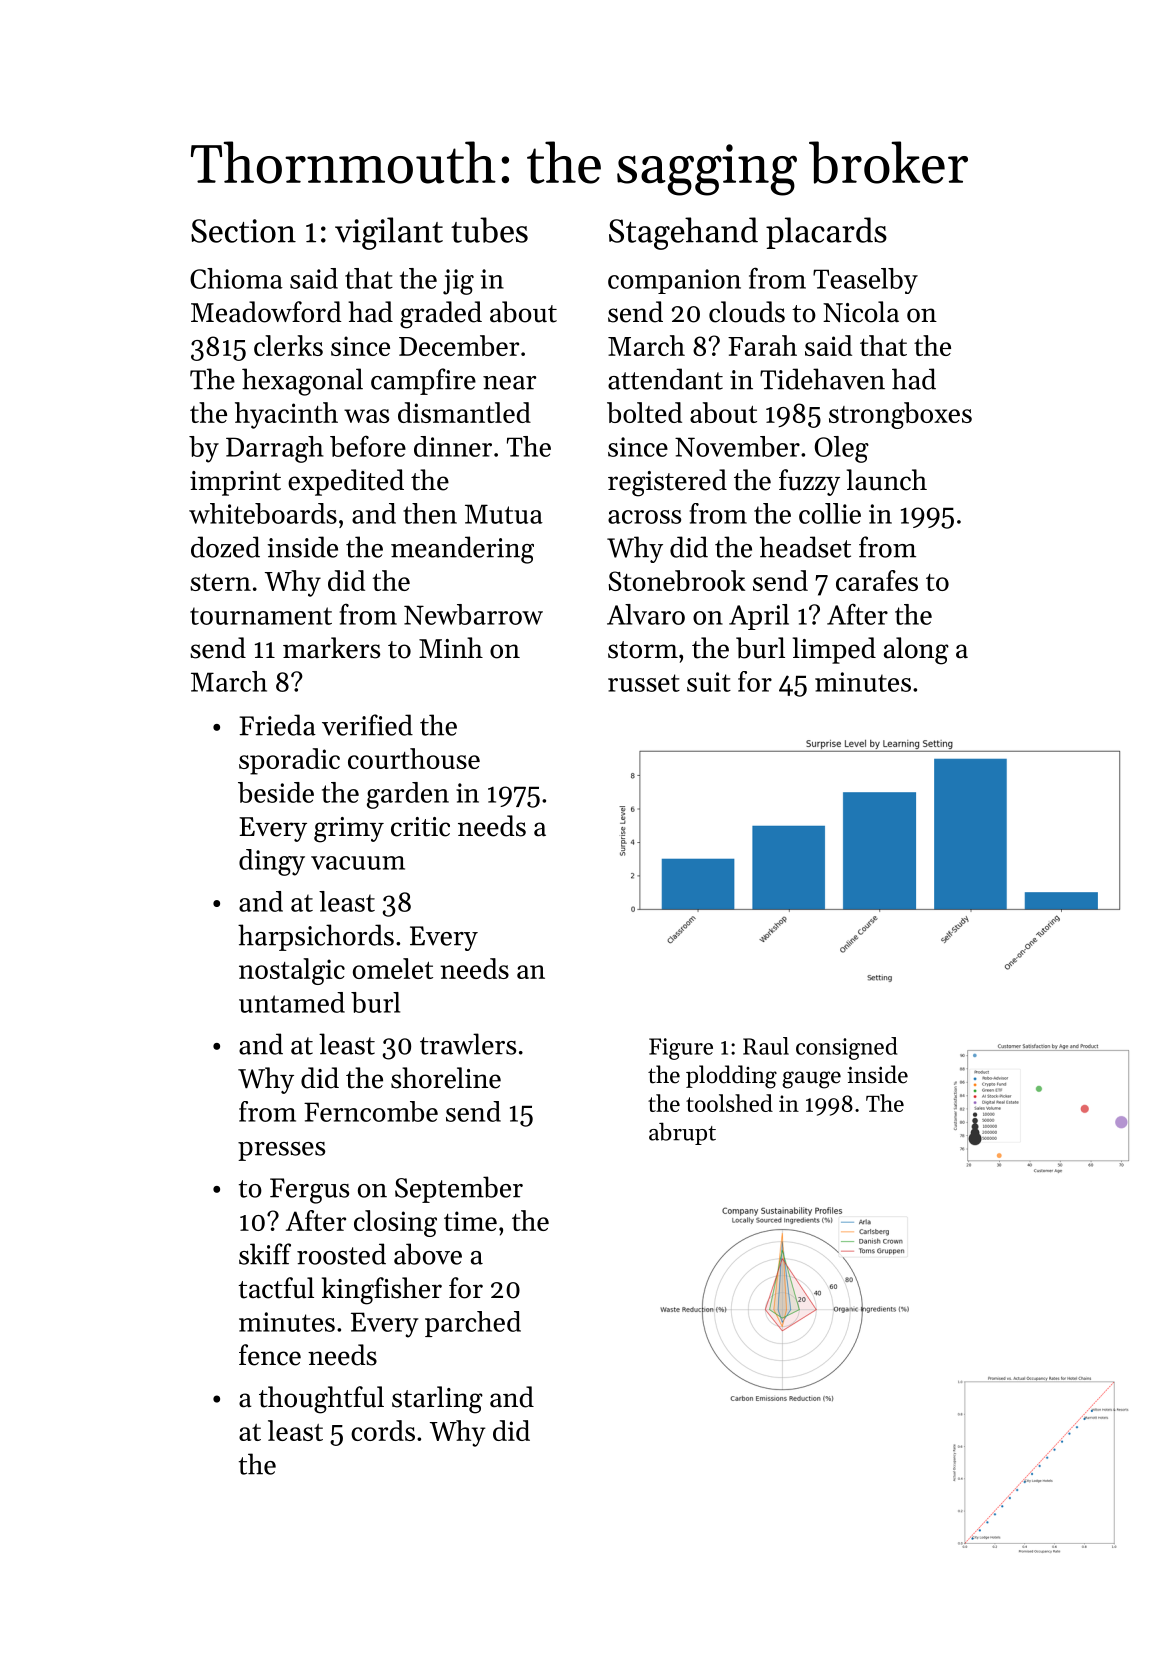 The image size is (1165, 1654). What do you see at coordinates (266, 312) in the screenshot?
I see `Meadowford` at bounding box center [266, 312].
